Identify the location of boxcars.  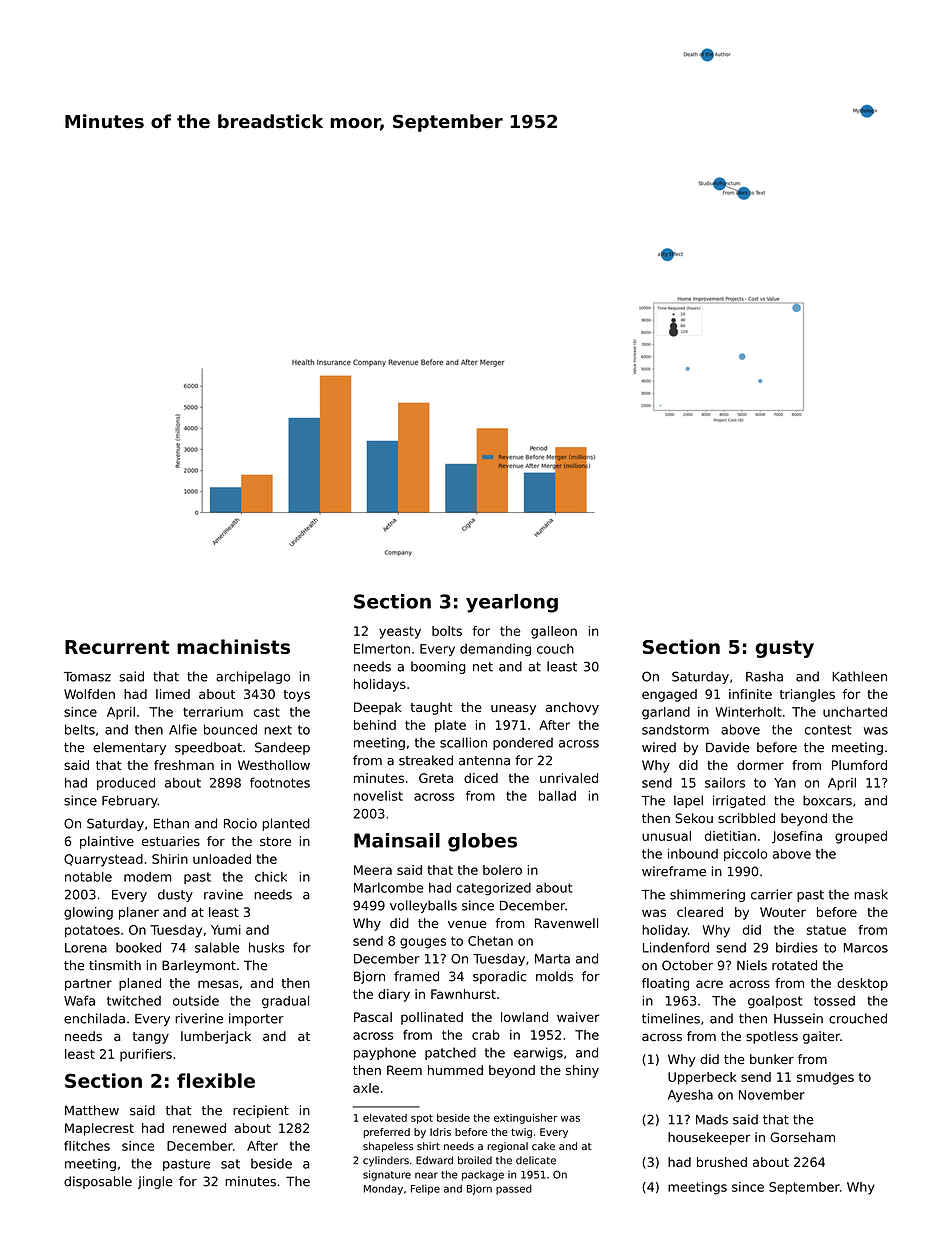
(827, 800).
